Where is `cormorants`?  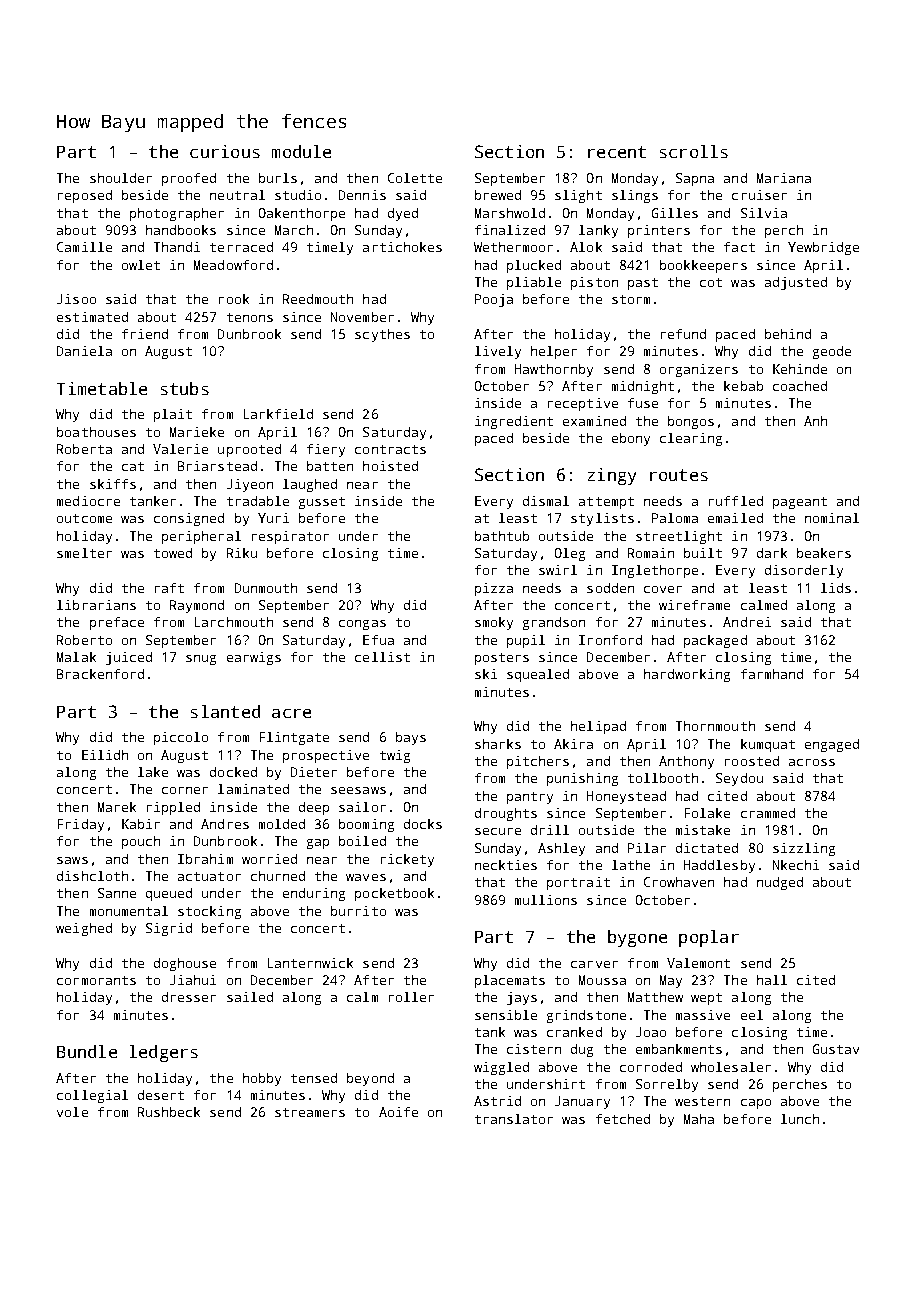 cormorants is located at coordinates (96, 980).
